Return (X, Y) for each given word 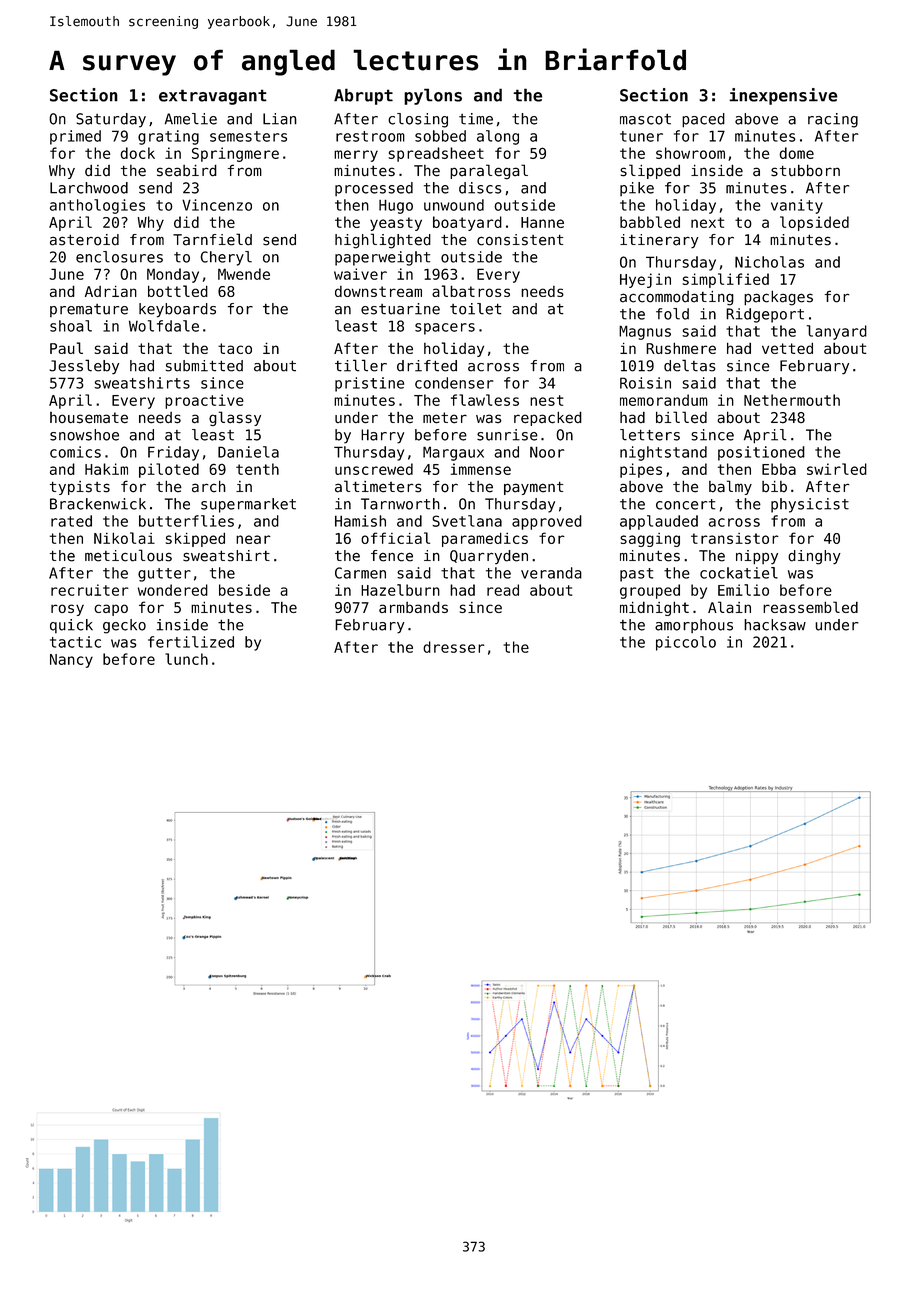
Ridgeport (765, 315)
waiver (360, 274)
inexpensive (783, 96)
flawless (485, 400)
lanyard (837, 332)
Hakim (106, 469)
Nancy (71, 661)
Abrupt (363, 96)
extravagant (213, 97)
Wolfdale (164, 326)
